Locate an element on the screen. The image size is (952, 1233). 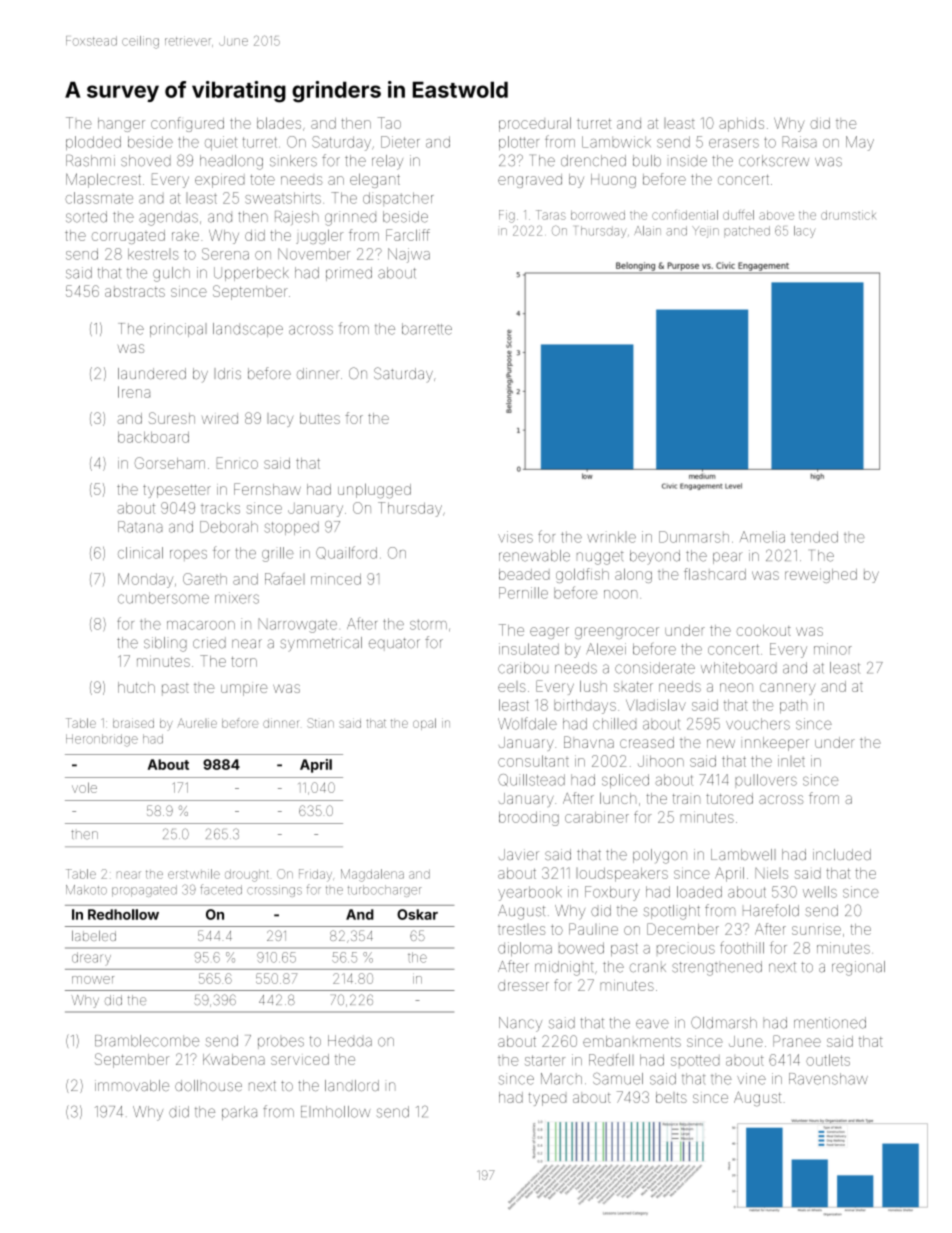
drenched is located at coordinates (593, 161).
